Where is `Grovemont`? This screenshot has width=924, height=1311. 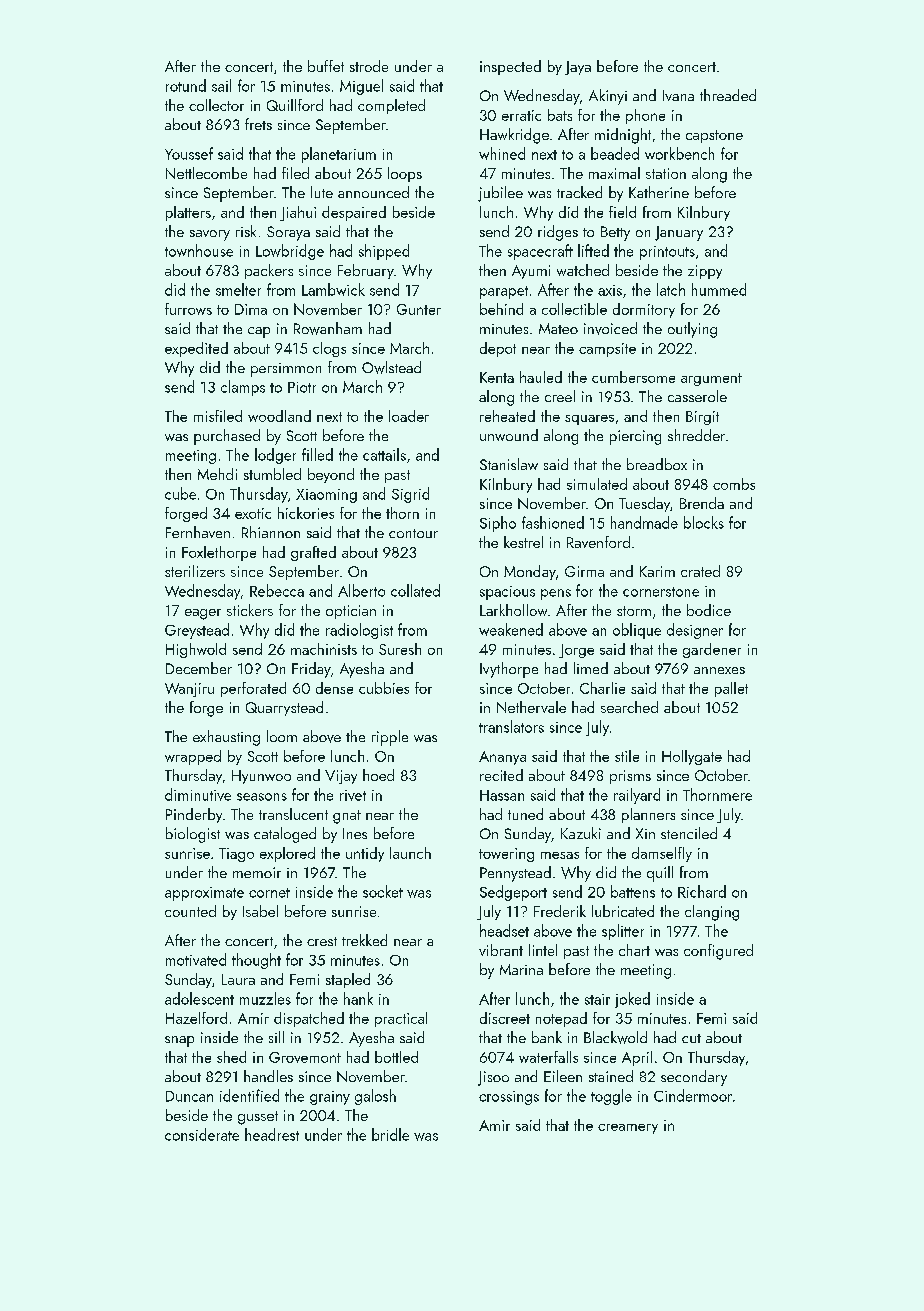
Grovemont is located at coordinates (305, 1057).
